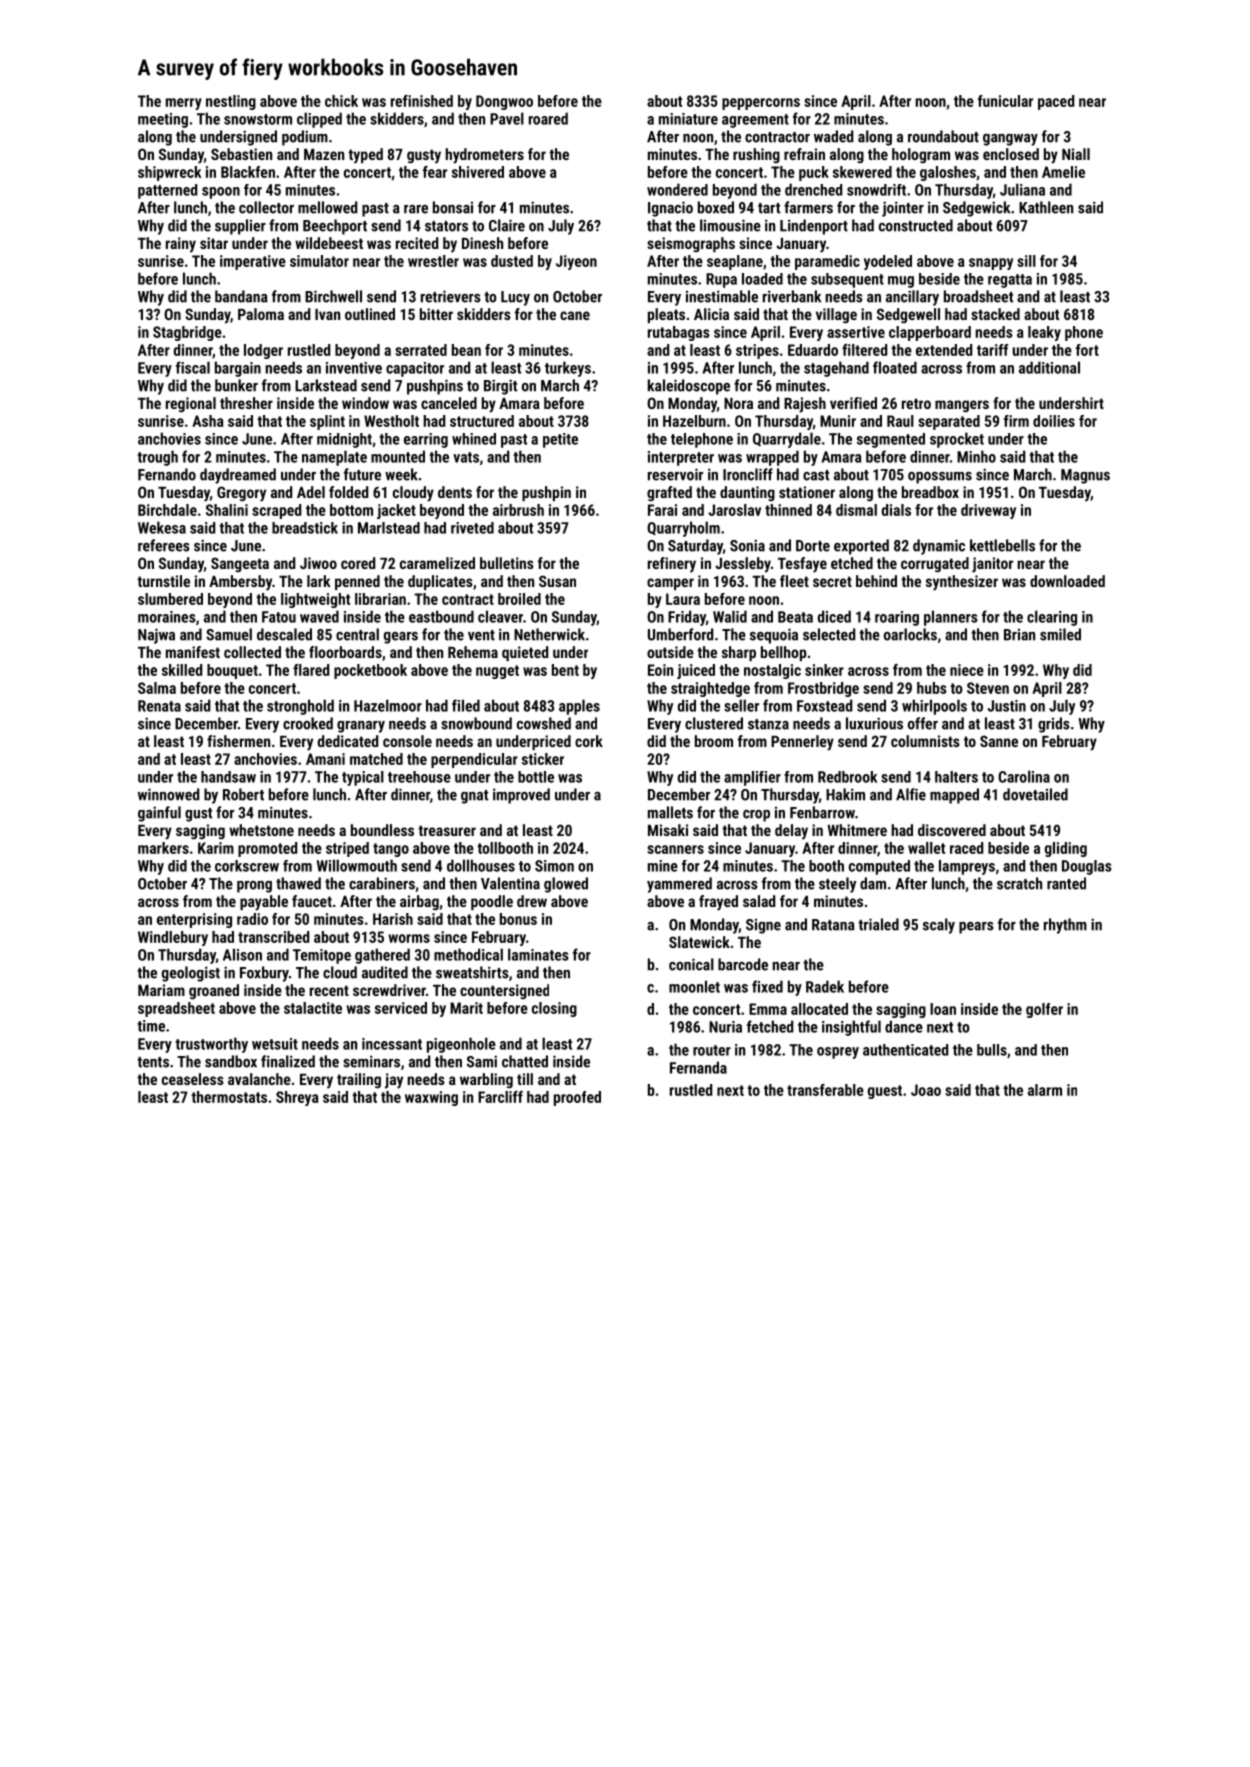  What do you see at coordinates (157, 688) in the page?
I see `Salma` at bounding box center [157, 688].
